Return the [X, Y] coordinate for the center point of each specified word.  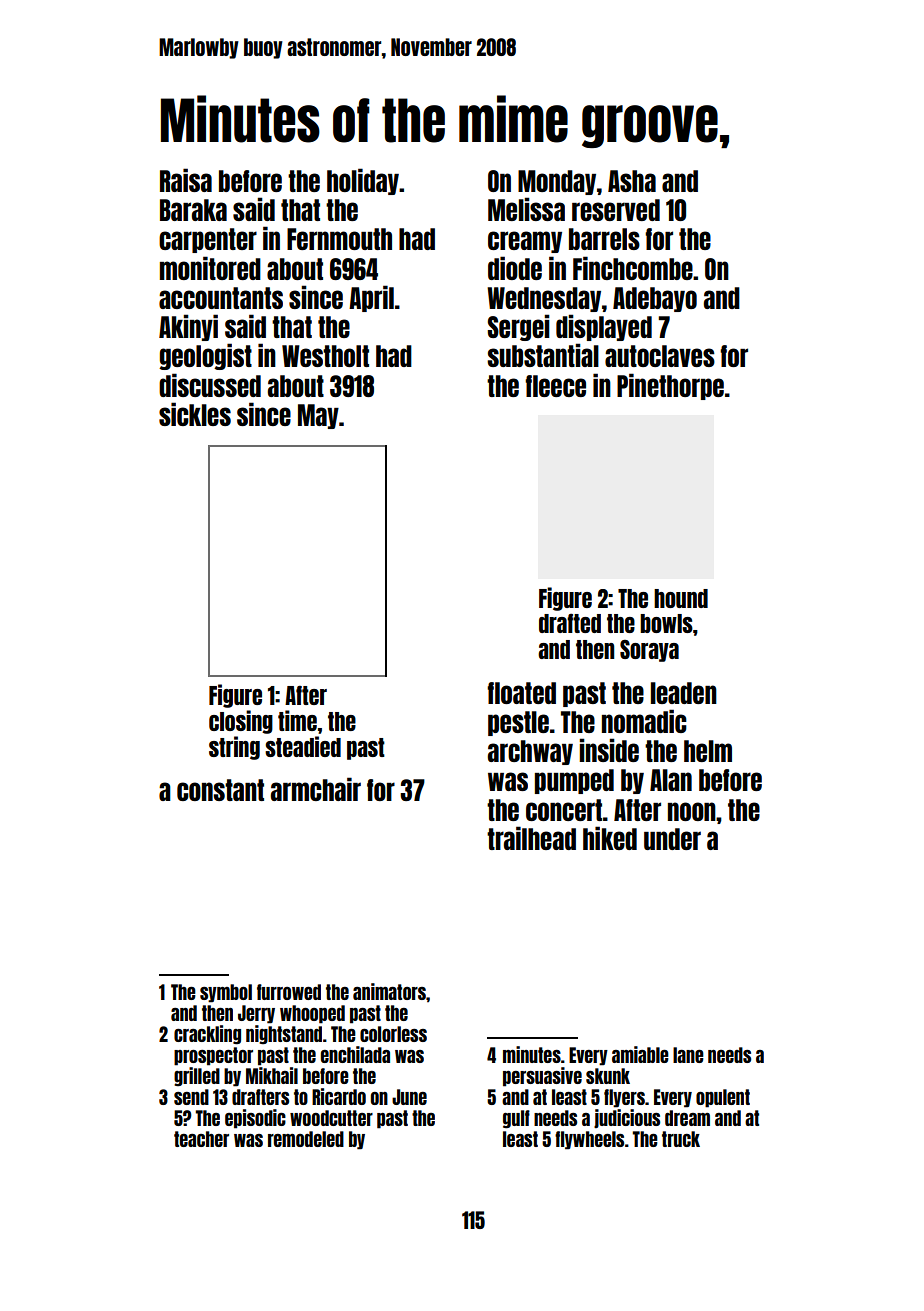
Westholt [325, 356]
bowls [666, 623]
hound [681, 598]
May [318, 416]
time [297, 720]
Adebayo [655, 299]
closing [241, 722]
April [371, 298]
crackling [207, 1035]
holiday [363, 181]
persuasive [542, 1077]
